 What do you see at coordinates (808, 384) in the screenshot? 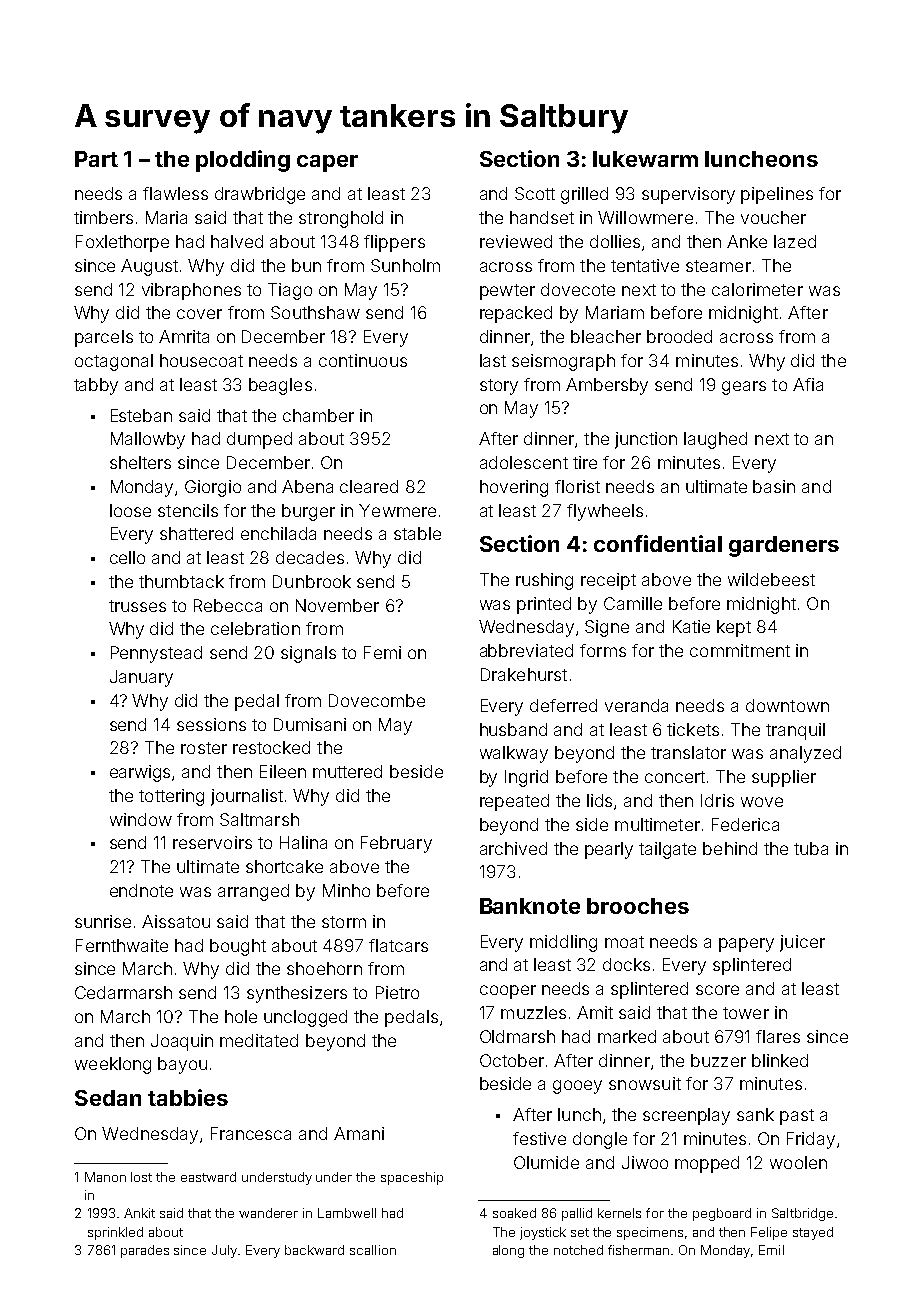
I see `Afia` at bounding box center [808, 384].
